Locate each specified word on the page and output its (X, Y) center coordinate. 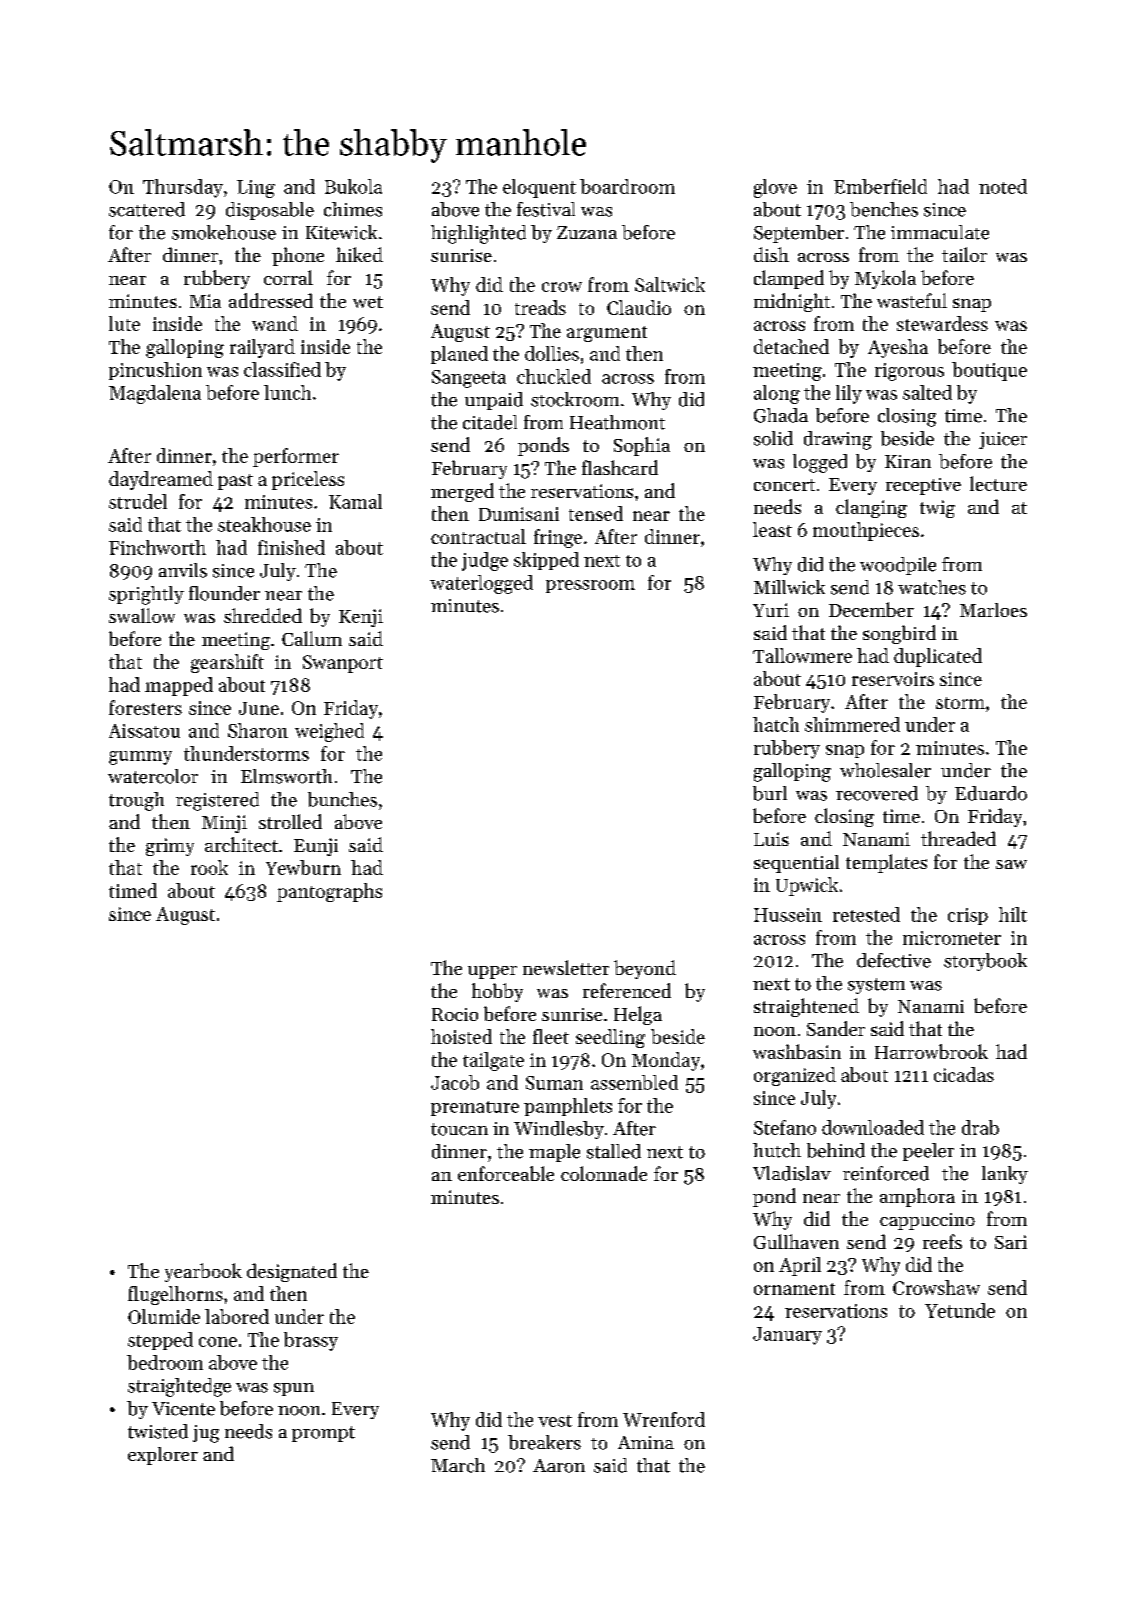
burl (770, 793)
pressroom (590, 586)
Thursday (183, 188)
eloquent (539, 188)
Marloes (993, 610)
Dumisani (519, 514)
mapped (179, 686)
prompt (323, 1434)
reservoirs (893, 679)
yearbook (203, 1272)
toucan (459, 1129)
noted (1003, 186)
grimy (170, 847)
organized (795, 1076)
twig (937, 509)
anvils (183, 570)
